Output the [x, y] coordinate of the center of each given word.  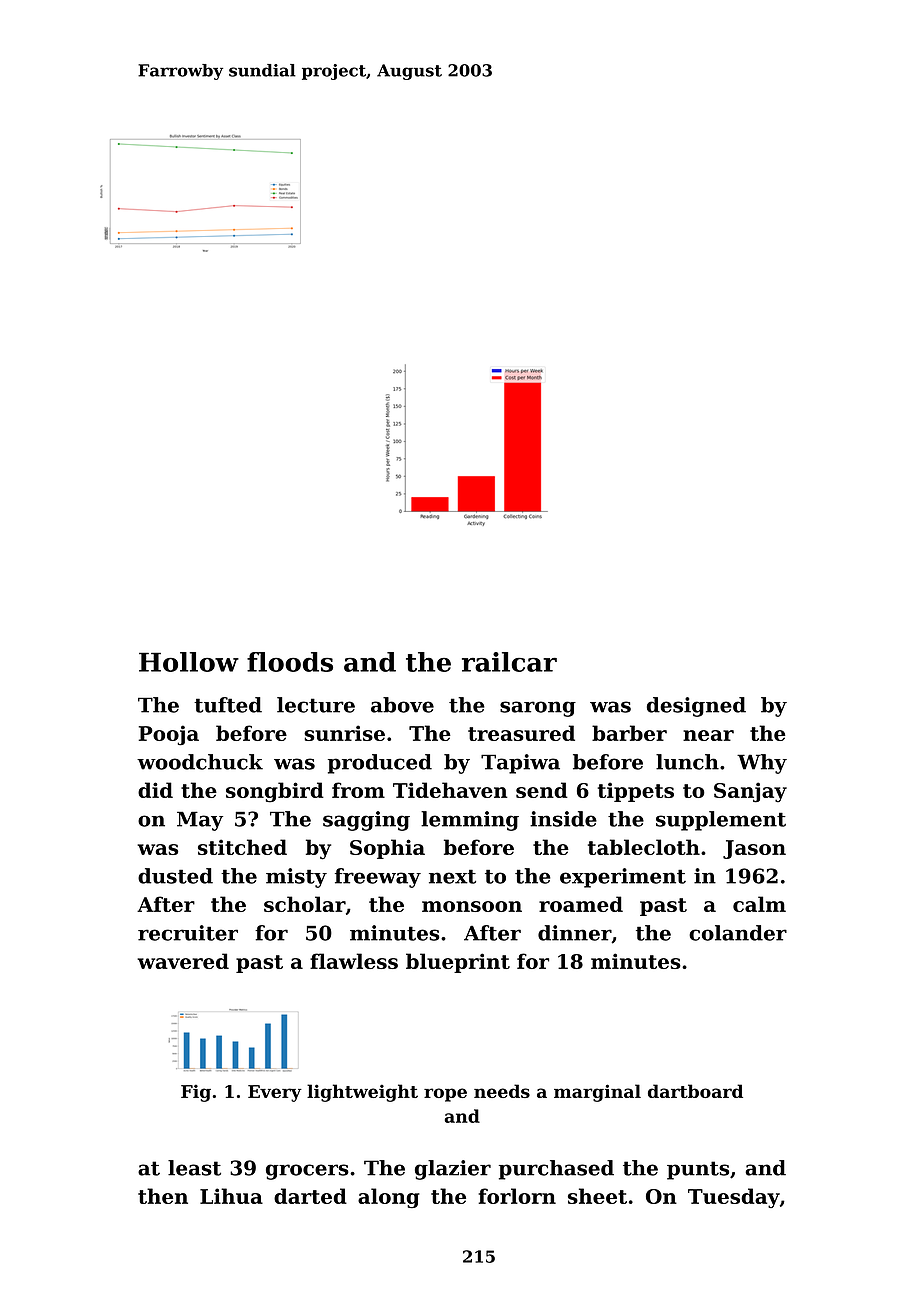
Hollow [189, 662]
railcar [509, 662]
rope [445, 1095]
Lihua [231, 1196]
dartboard [695, 1091]
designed [696, 707]
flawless [354, 961]
